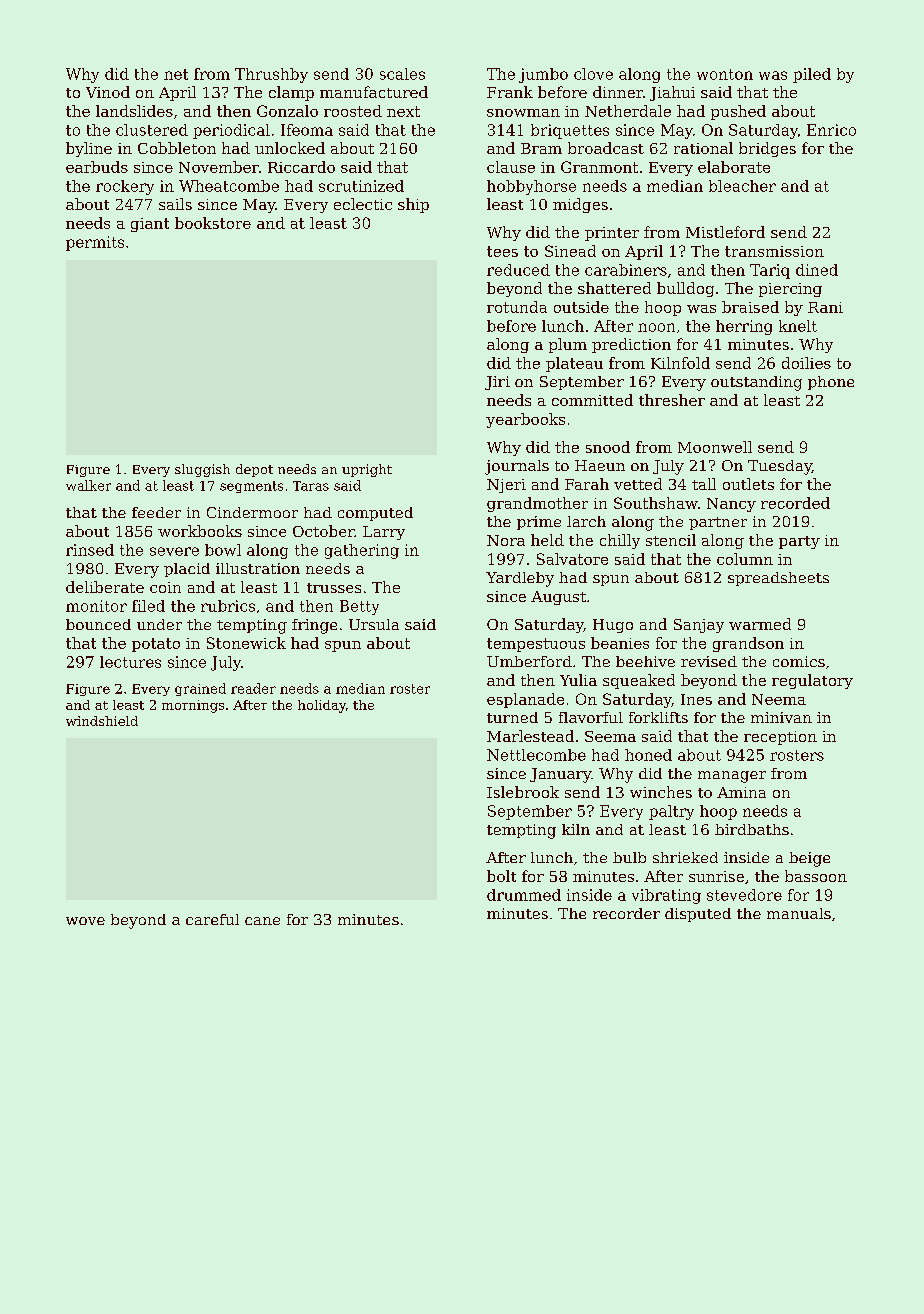 The width and height of the document is (924, 1314). Describe the element at coordinates (572, 559) in the document. I see `Salvatore` at that location.
